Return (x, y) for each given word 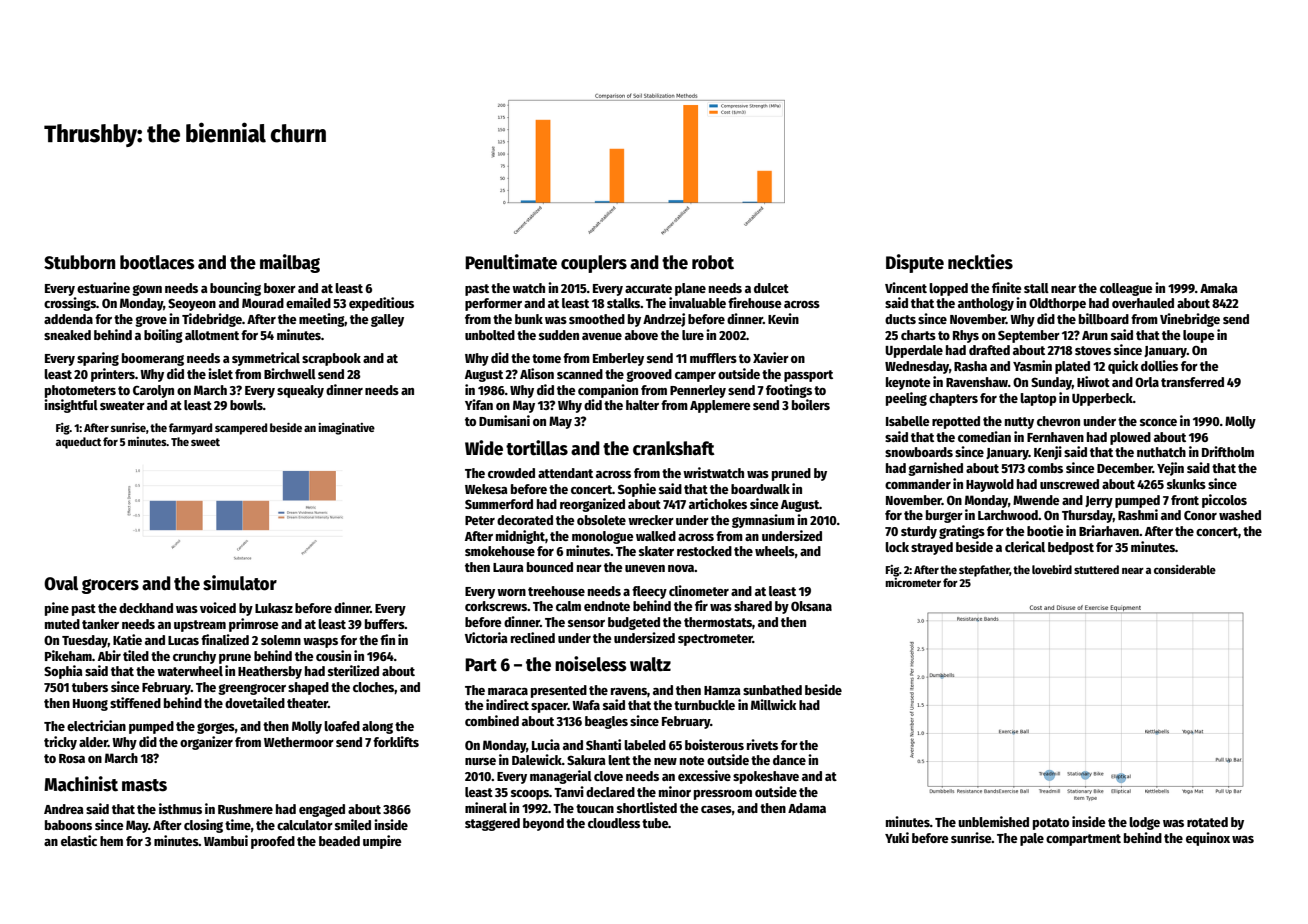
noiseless (591, 664)
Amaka (1219, 288)
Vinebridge (1190, 320)
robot (713, 262)
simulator (240, 583)
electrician (96, 725)
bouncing (235, 289)
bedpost (1071, 548)
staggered (492, 824)
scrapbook (331, 359)
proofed (273, 842)
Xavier (771, 357)
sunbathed (772, 690)
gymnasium (763, 521)
